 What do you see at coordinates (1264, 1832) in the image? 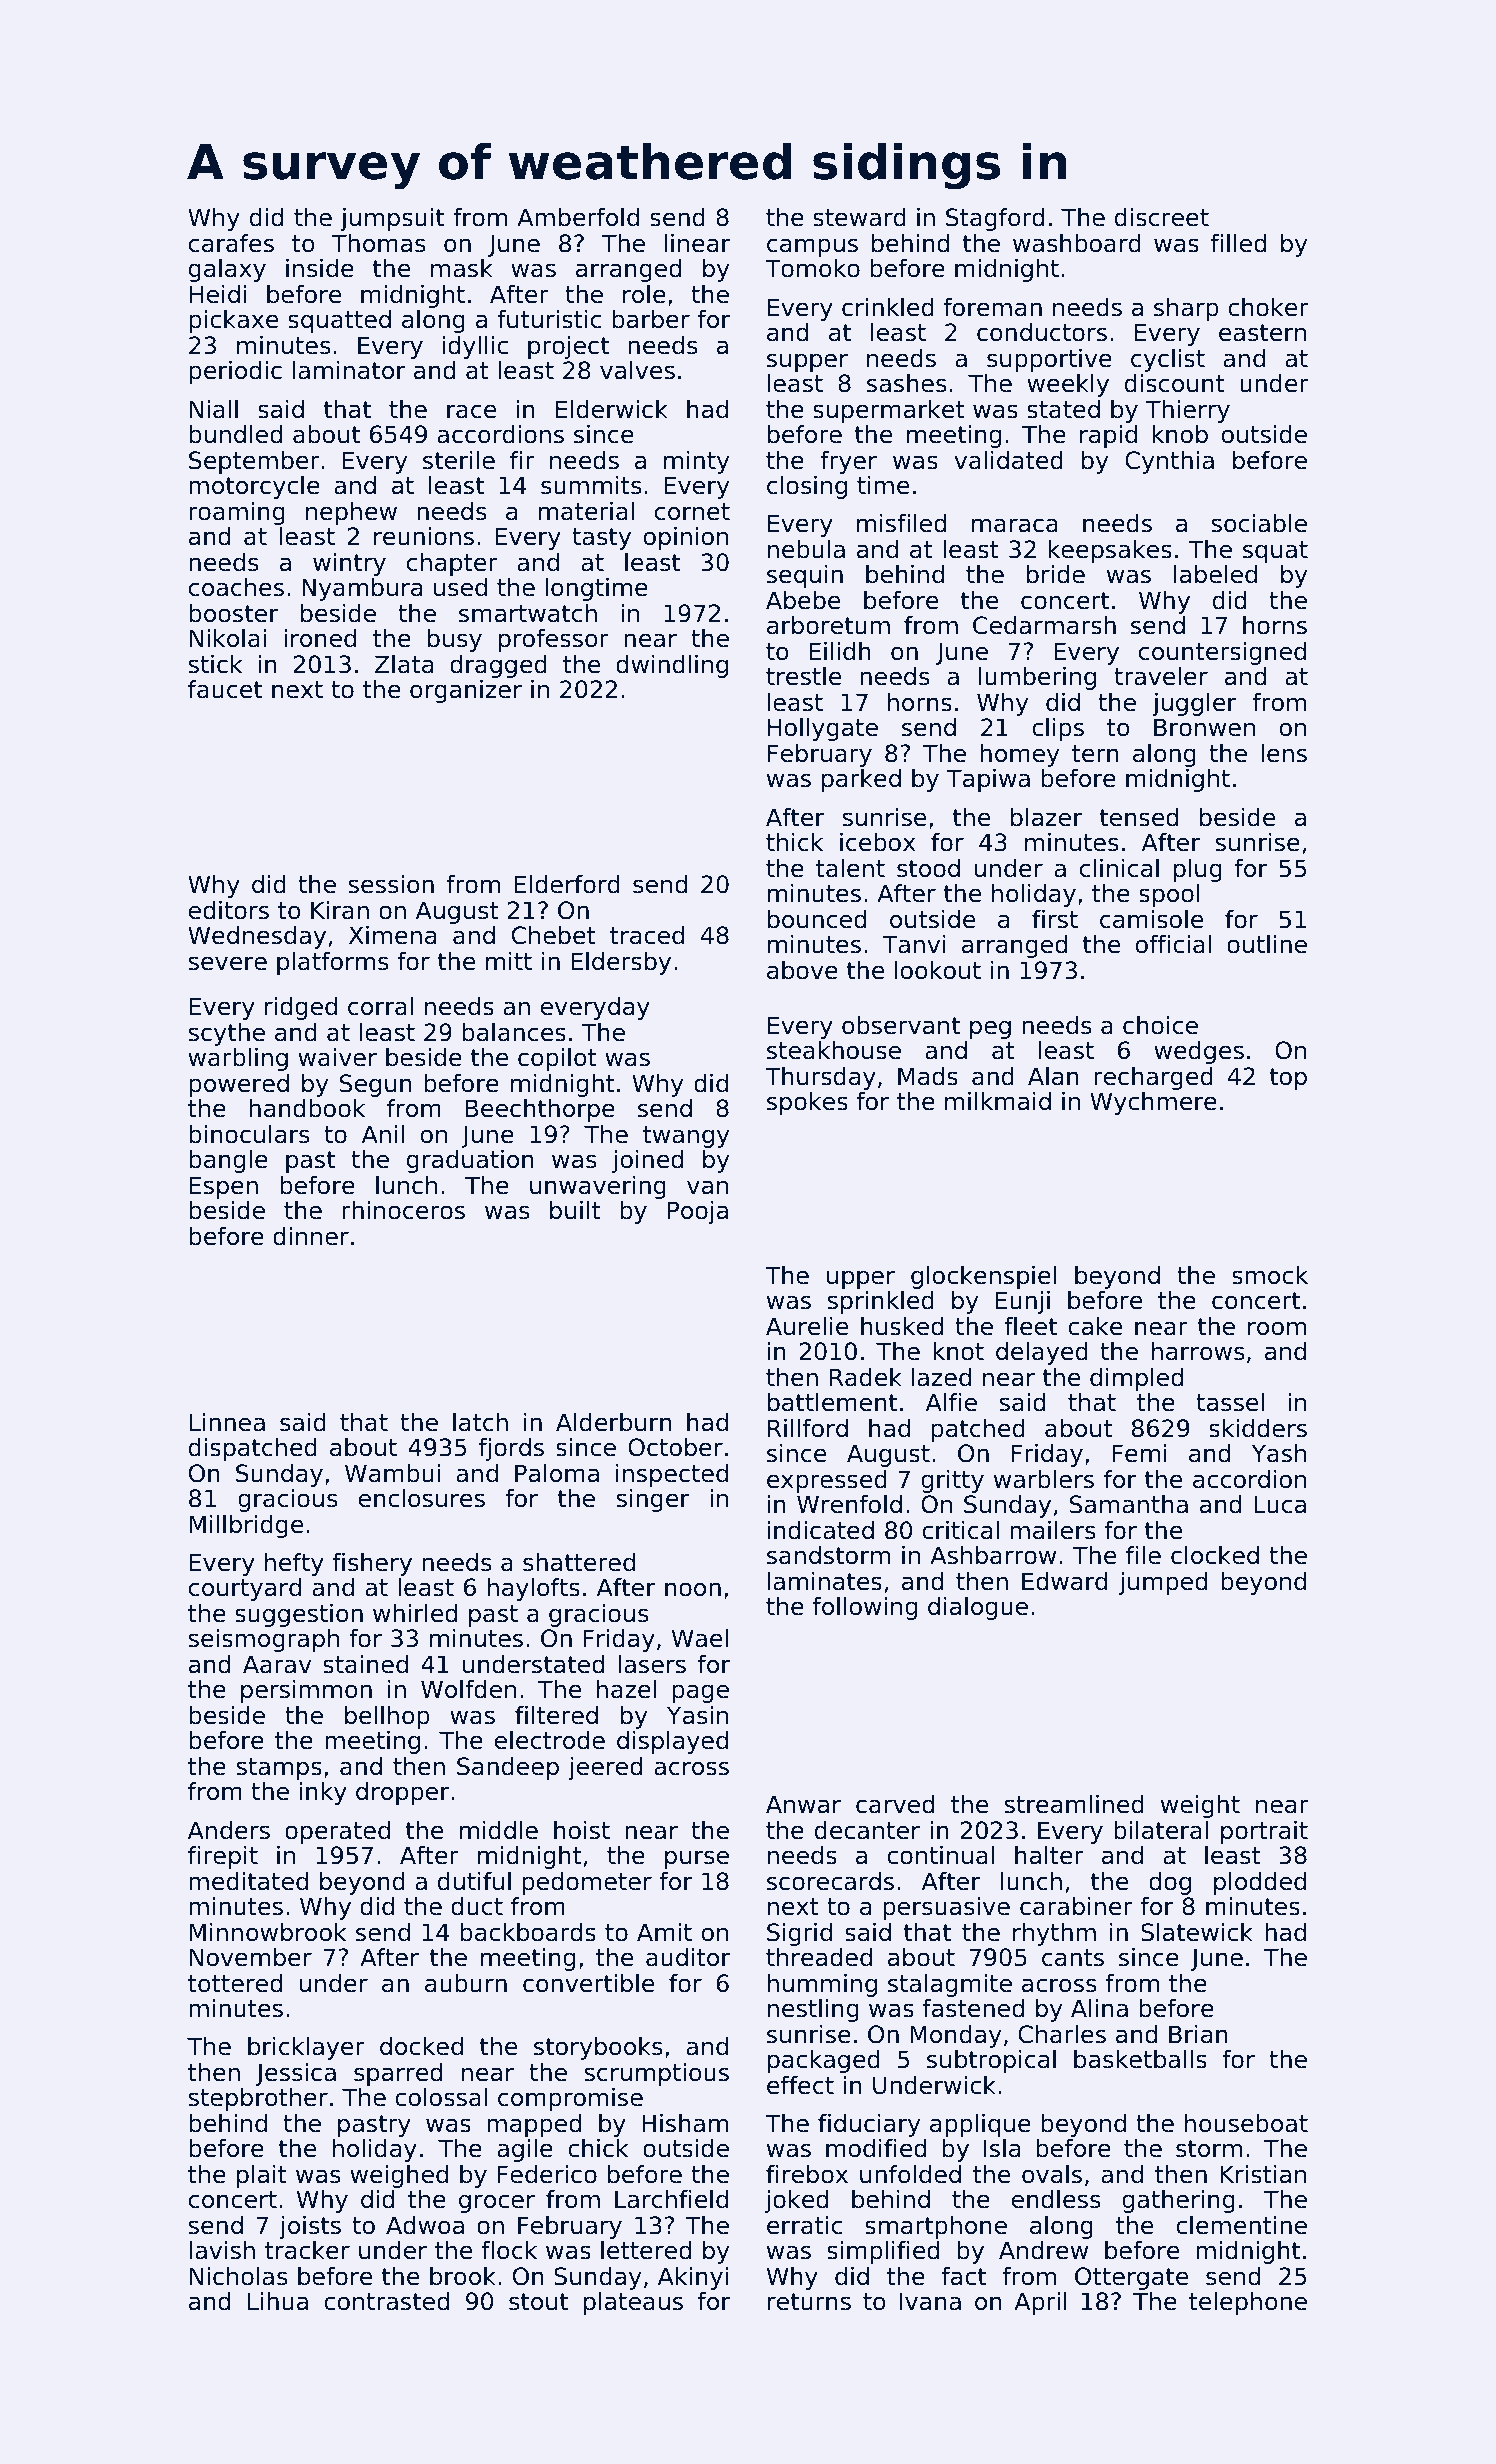
I see `portrait` at bounding box center [1264, 1832].
